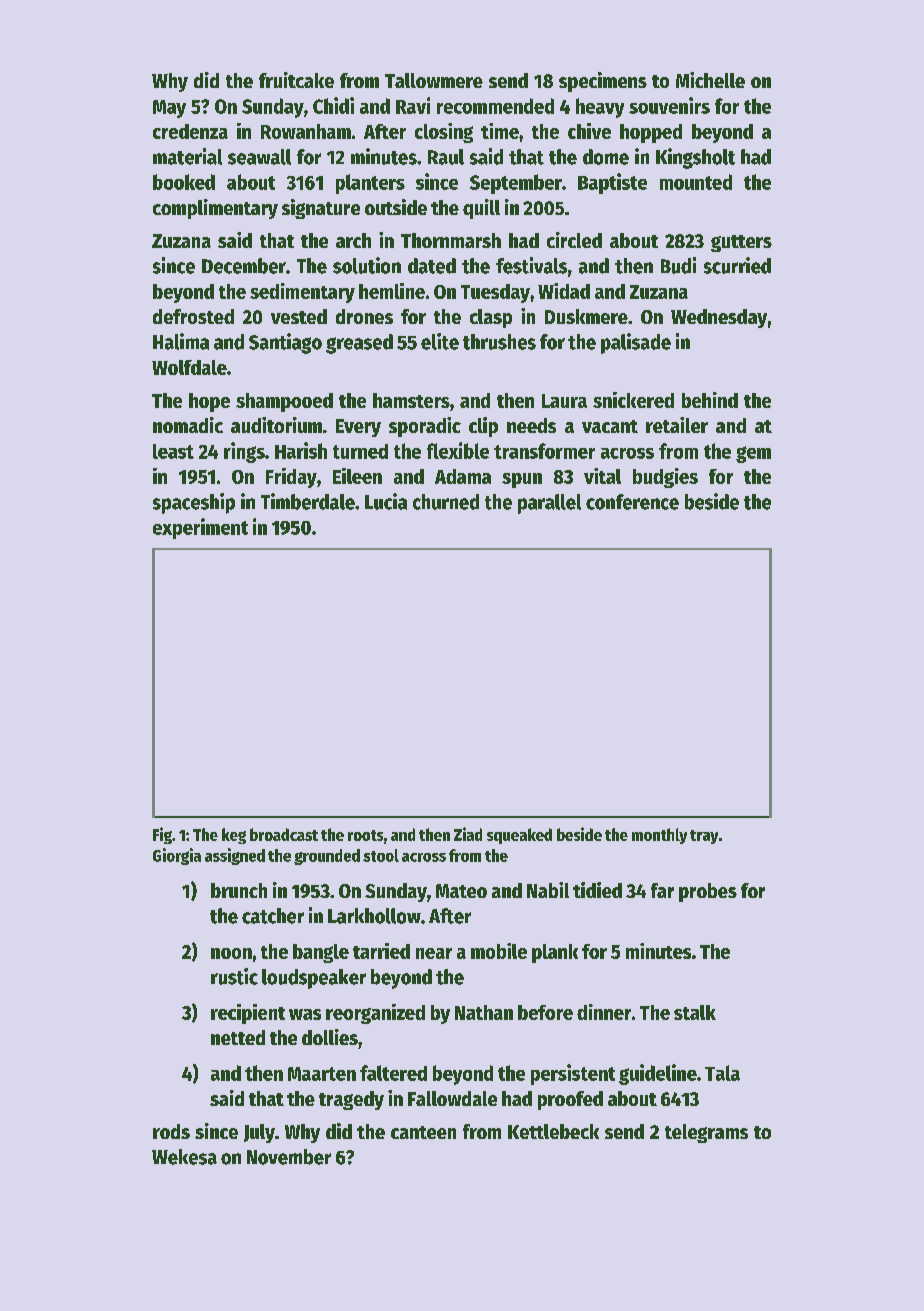 Image resolution: width=924 pixels, height=1311 pixels. What do you see at coordinates (695, 158) in the screenshot?
I see `Kingsholt` at bounding box center [695, 158].
